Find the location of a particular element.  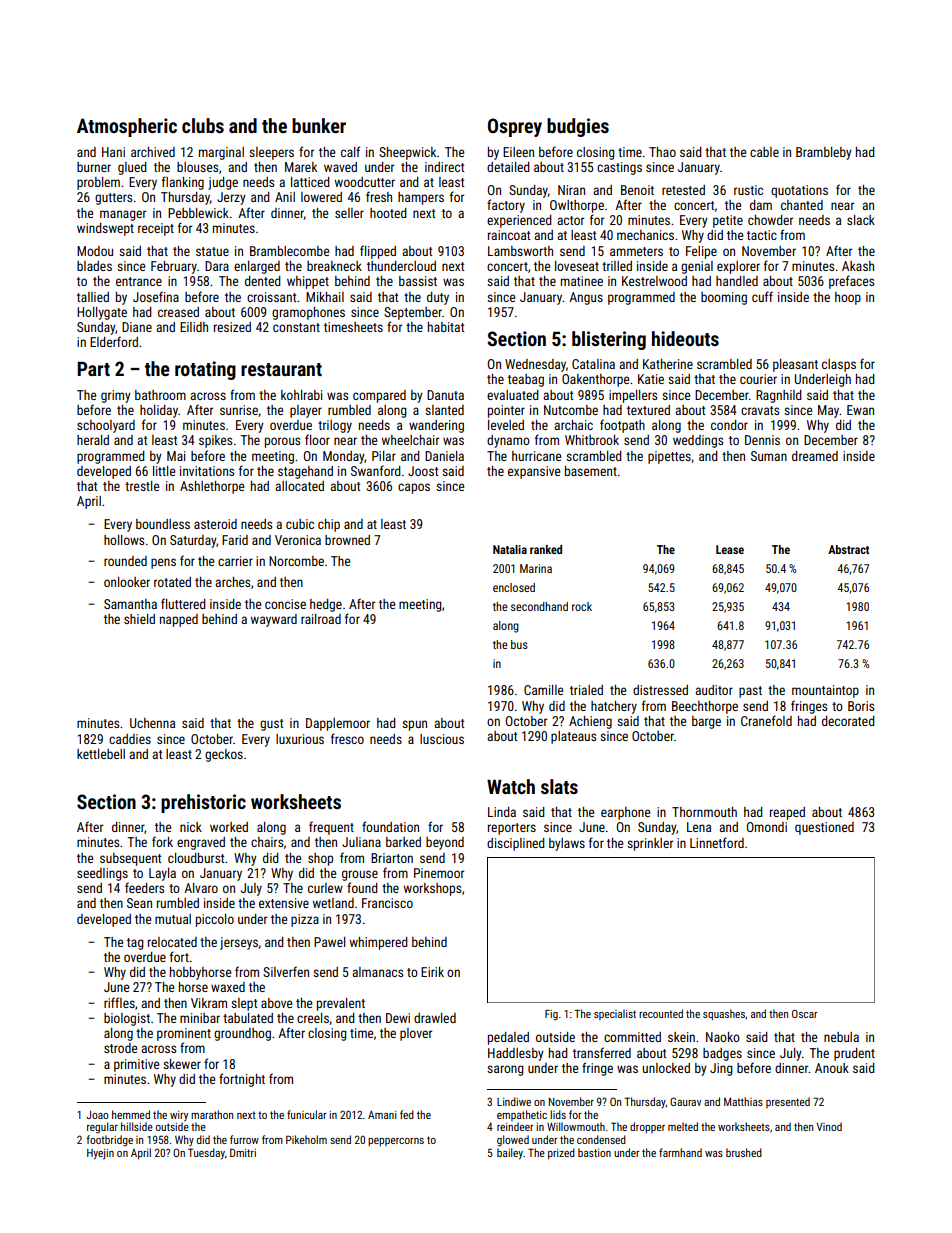

statue is located at coordinates (212, 251).
